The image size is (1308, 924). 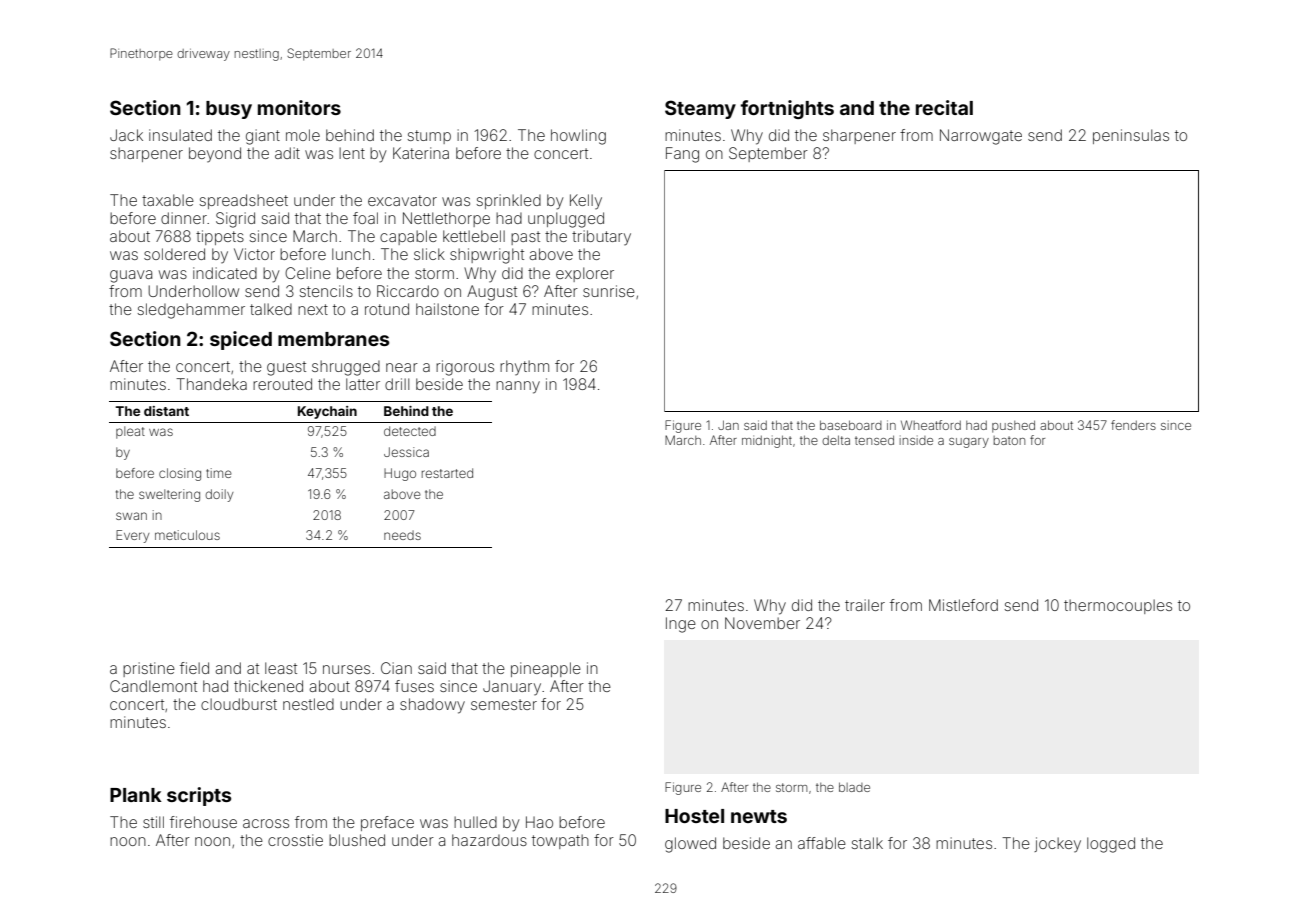 What do you see at coordinates (851, 425) in the page?
I see `baseboard` at bounding box center [851, 425].
